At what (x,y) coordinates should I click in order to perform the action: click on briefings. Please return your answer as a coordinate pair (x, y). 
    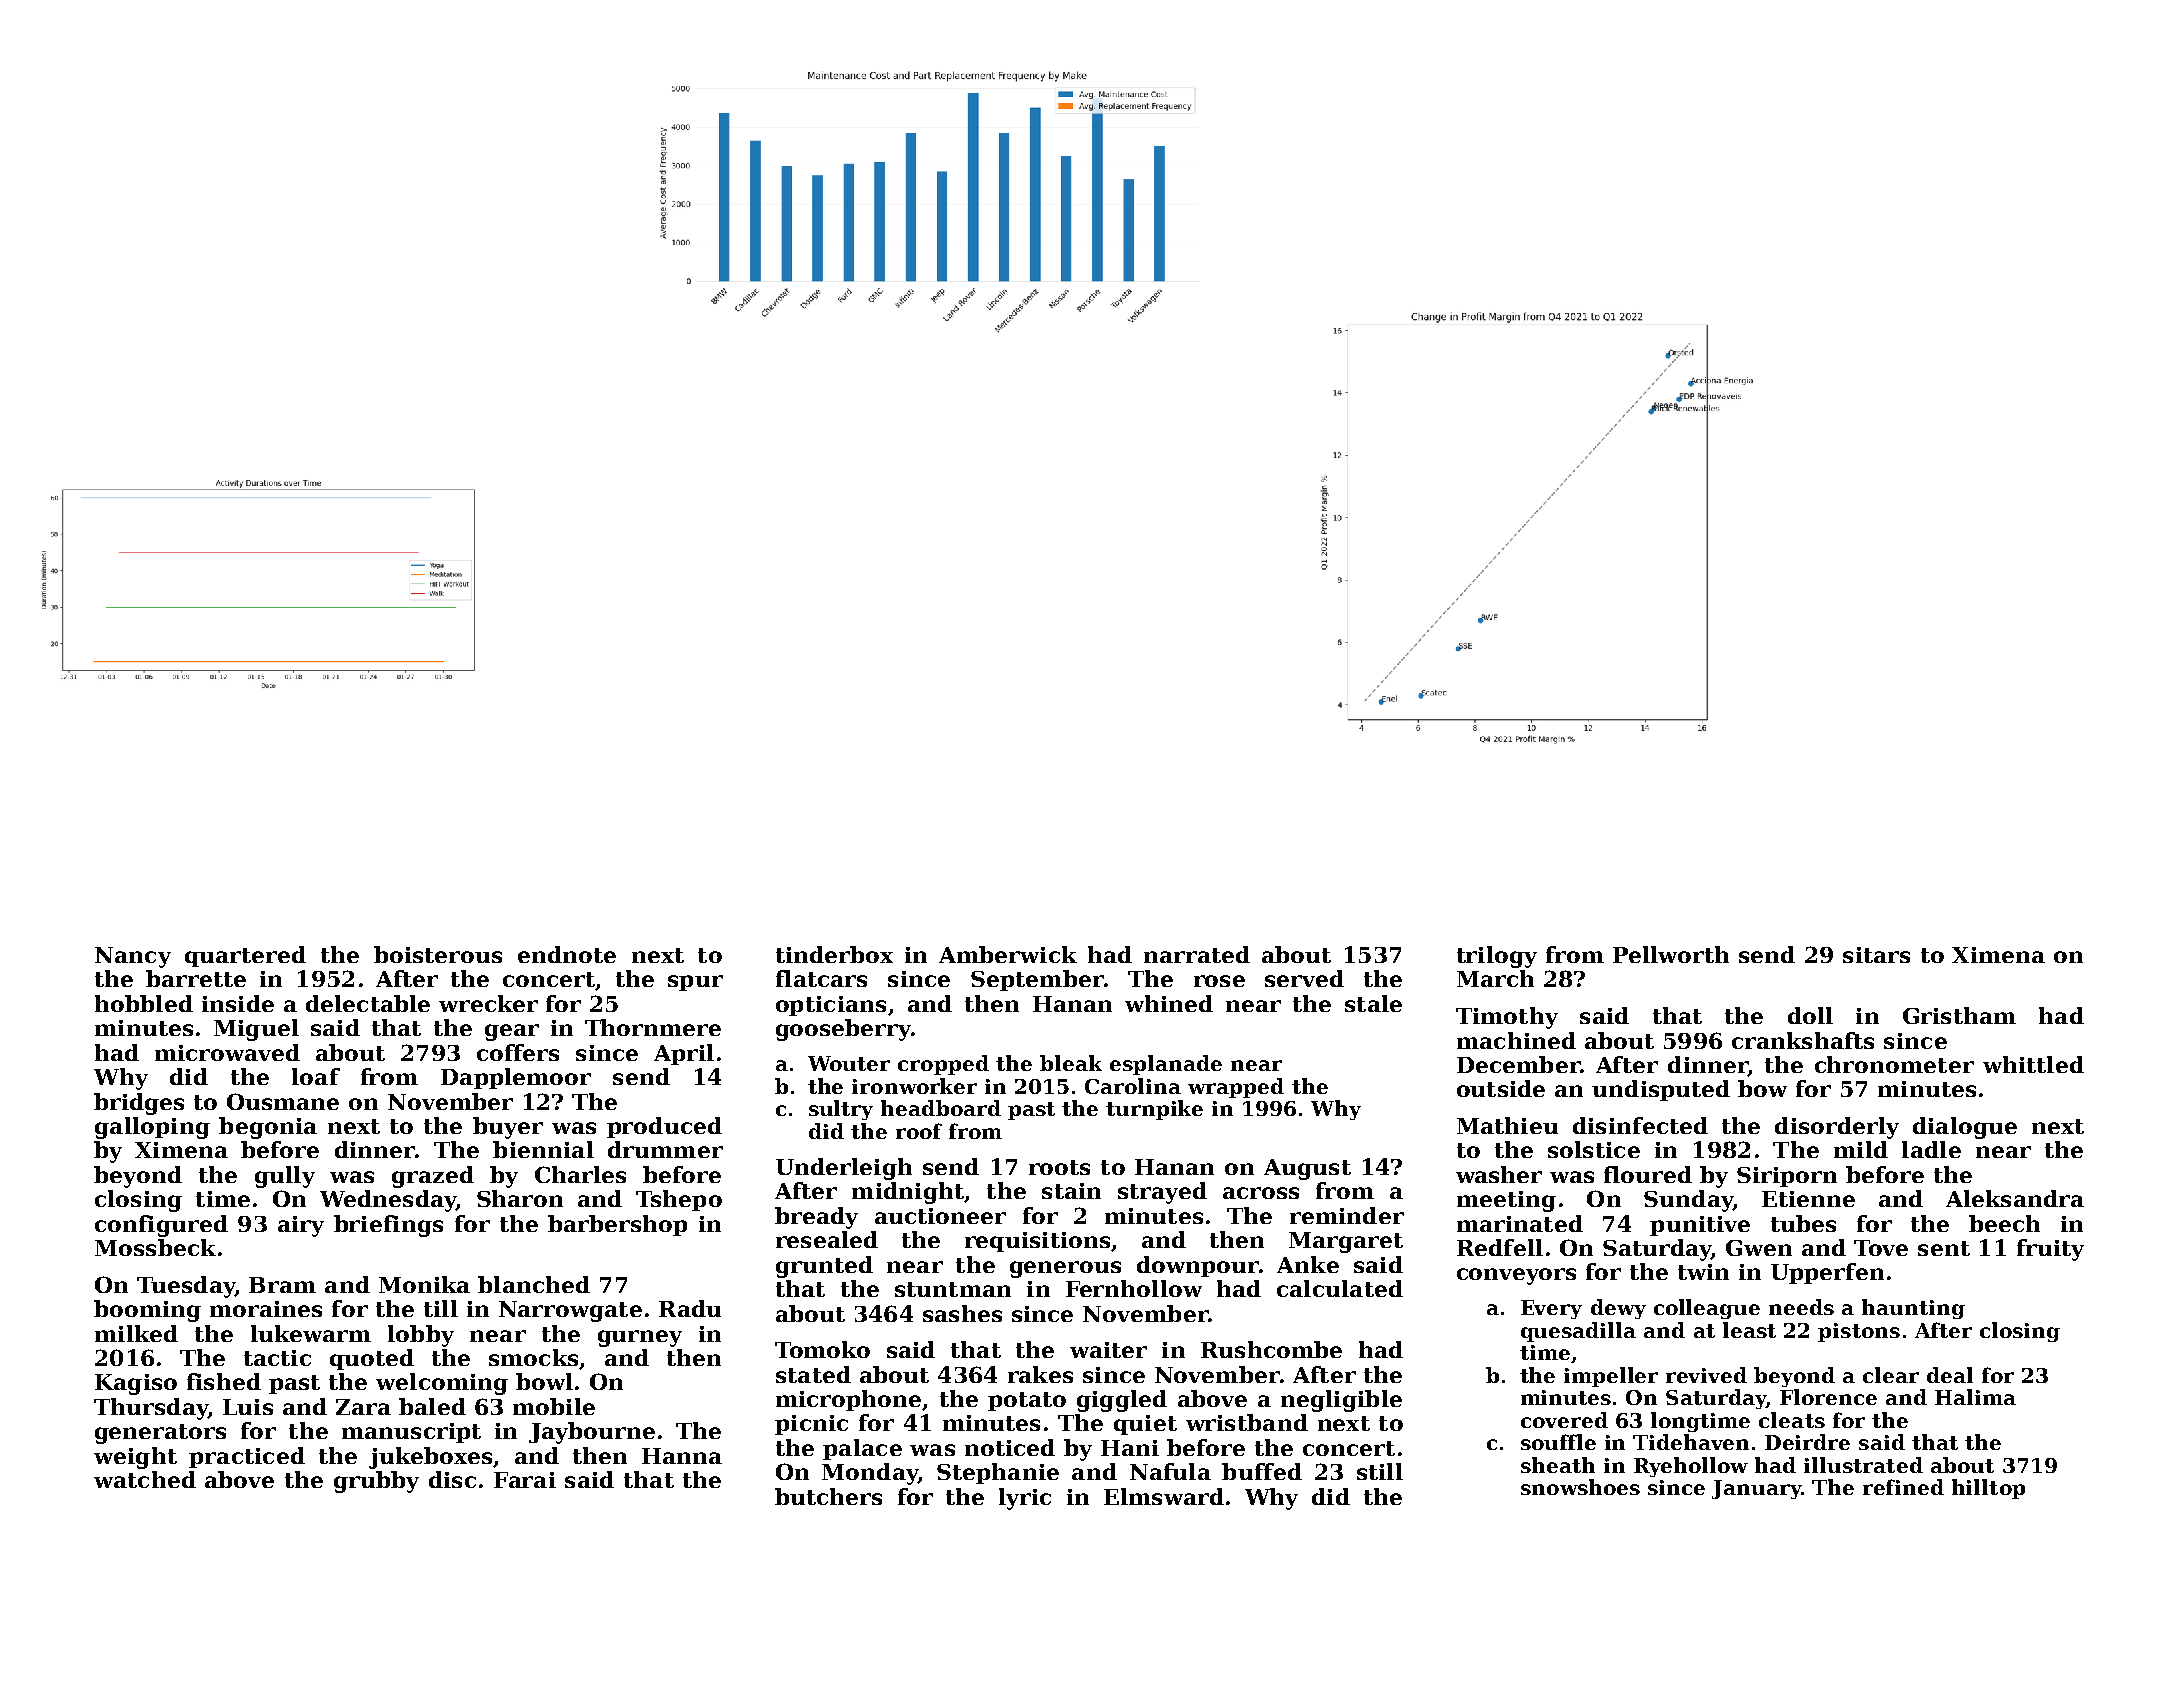
    Looking at the image, I should click on (388, 1226).
